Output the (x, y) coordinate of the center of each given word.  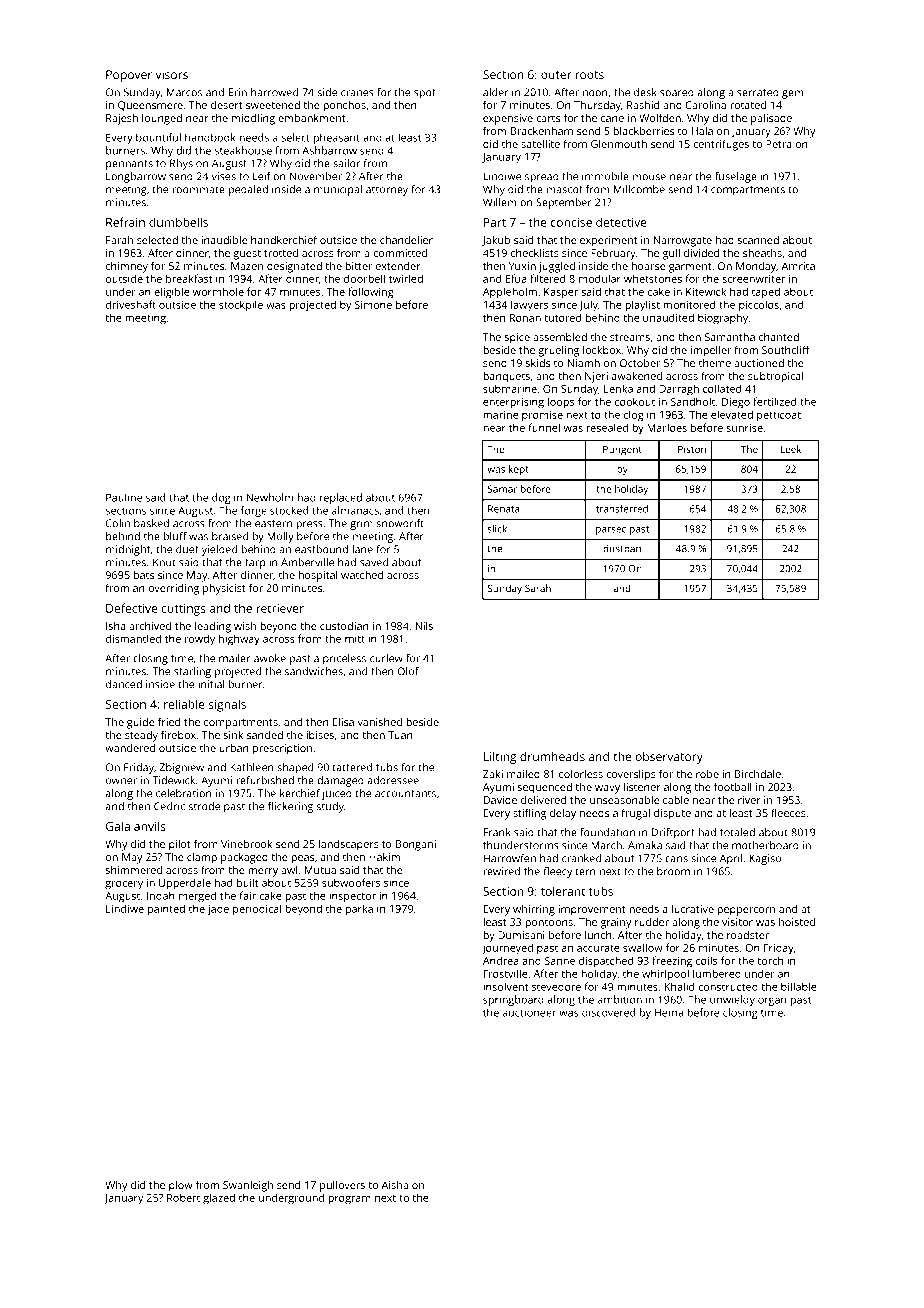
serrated (758, 92)
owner (121, 781)
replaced (341, 498)
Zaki (493, 774)
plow (181, 1186)
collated (722, 388)
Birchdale (758, 774)
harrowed (274, 92)
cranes (357, 93)
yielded (219, 550)
